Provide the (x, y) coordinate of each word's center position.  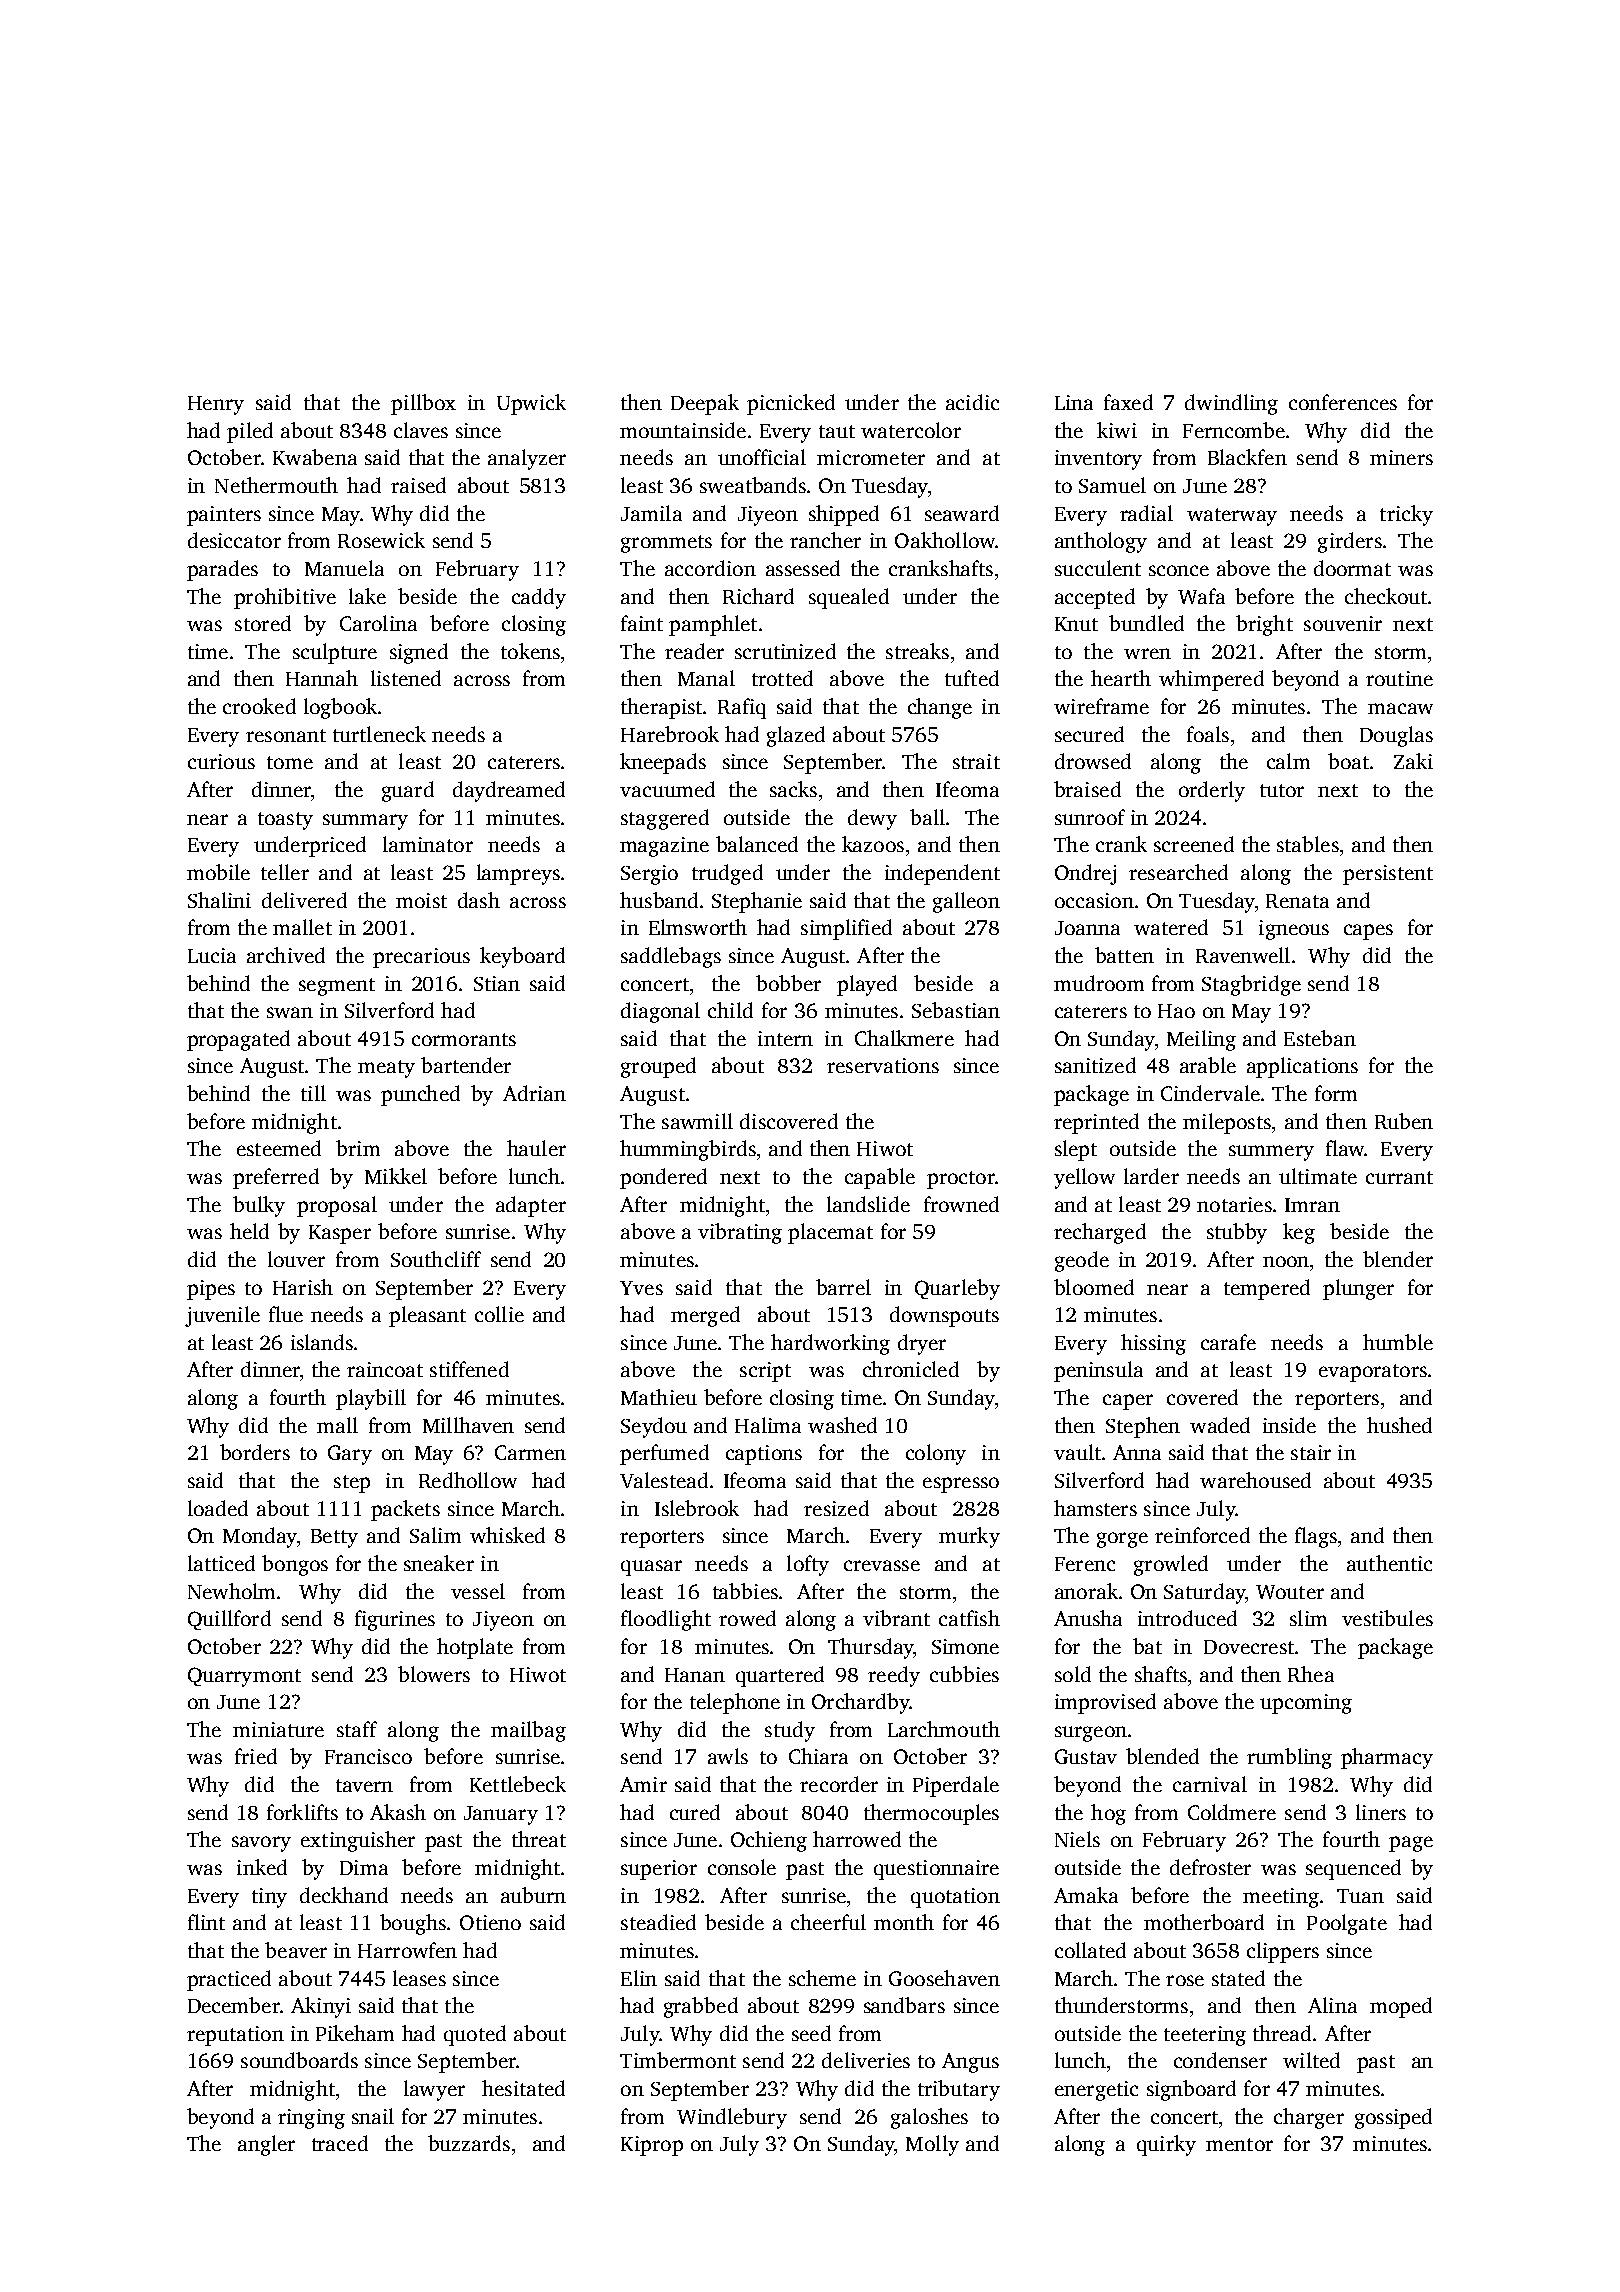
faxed (1128, 402)
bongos (295, 1565)
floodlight (666, 1620)
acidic (972, 402)
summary (365, 822)
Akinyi (321, 2007)
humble (1398, 1342)
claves (421, 430)
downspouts (944, 1316)
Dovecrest (1249, 1647)
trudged (727, 874)
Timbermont (678, 2060)
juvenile (222, 1316)
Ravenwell (1243, 955)
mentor (1239, 2144)
